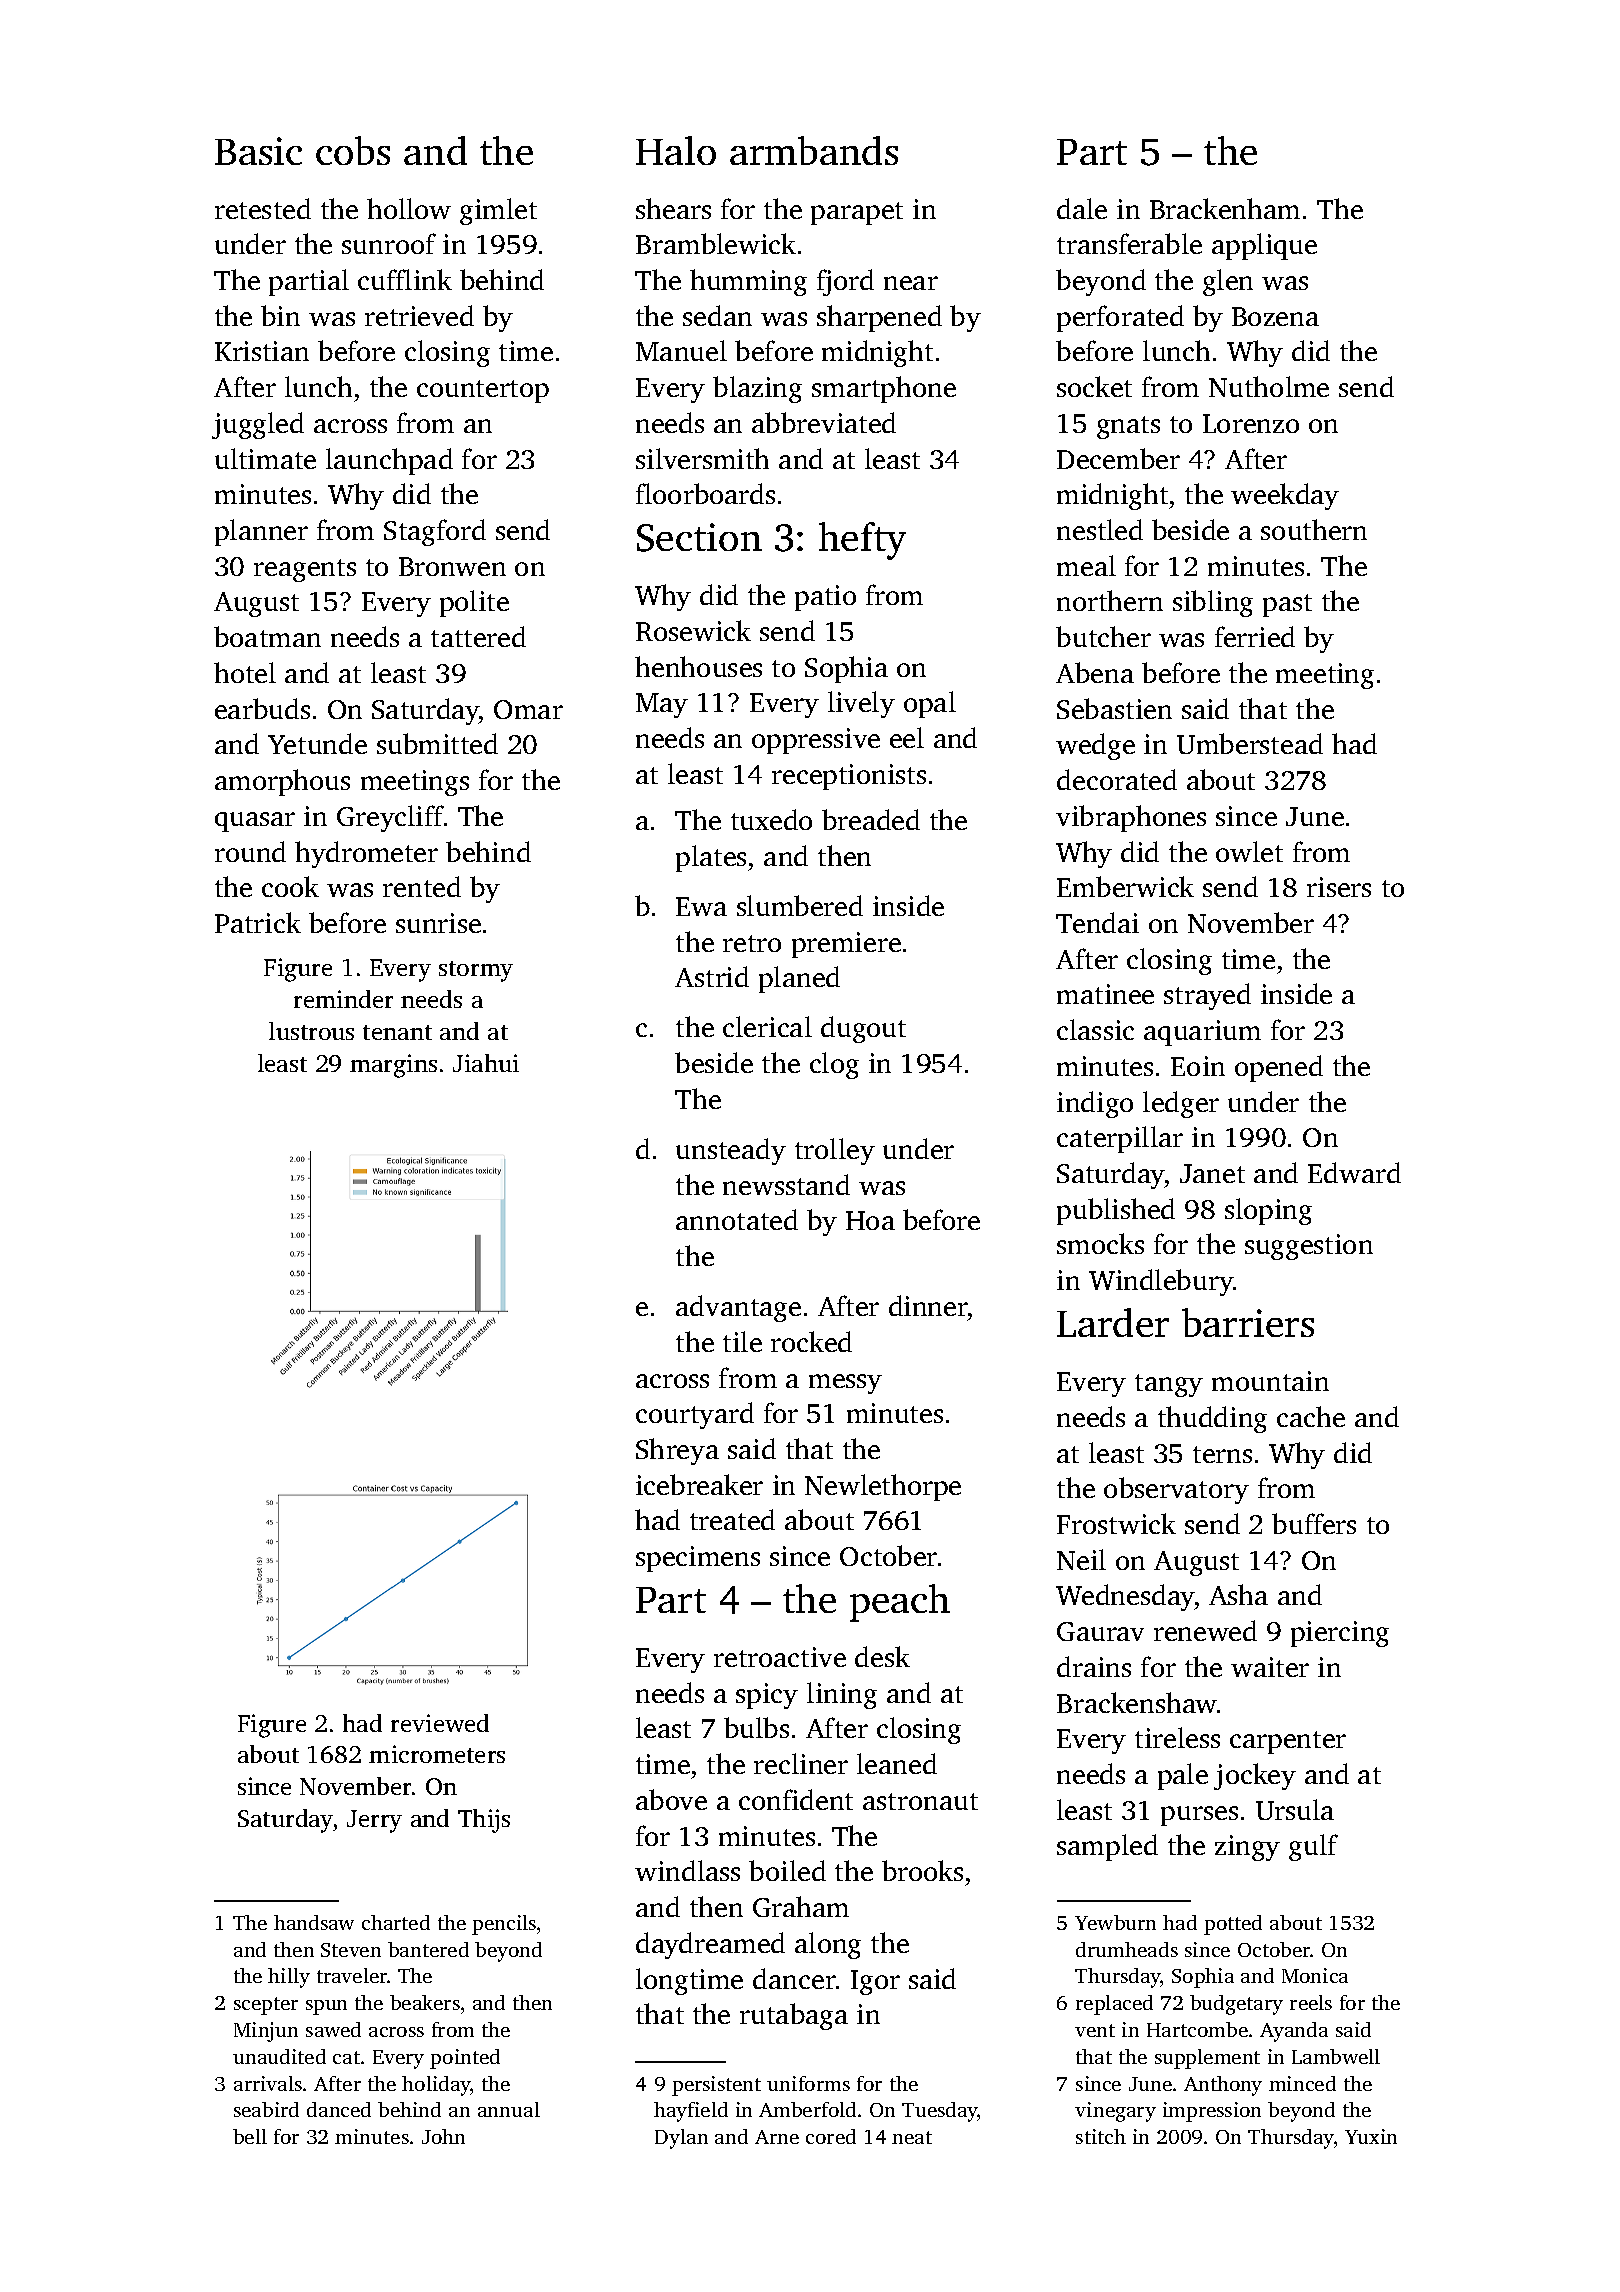  Describe the element at coordinates (1285, 496) in the screenshot. I see `weekday` at that location.
